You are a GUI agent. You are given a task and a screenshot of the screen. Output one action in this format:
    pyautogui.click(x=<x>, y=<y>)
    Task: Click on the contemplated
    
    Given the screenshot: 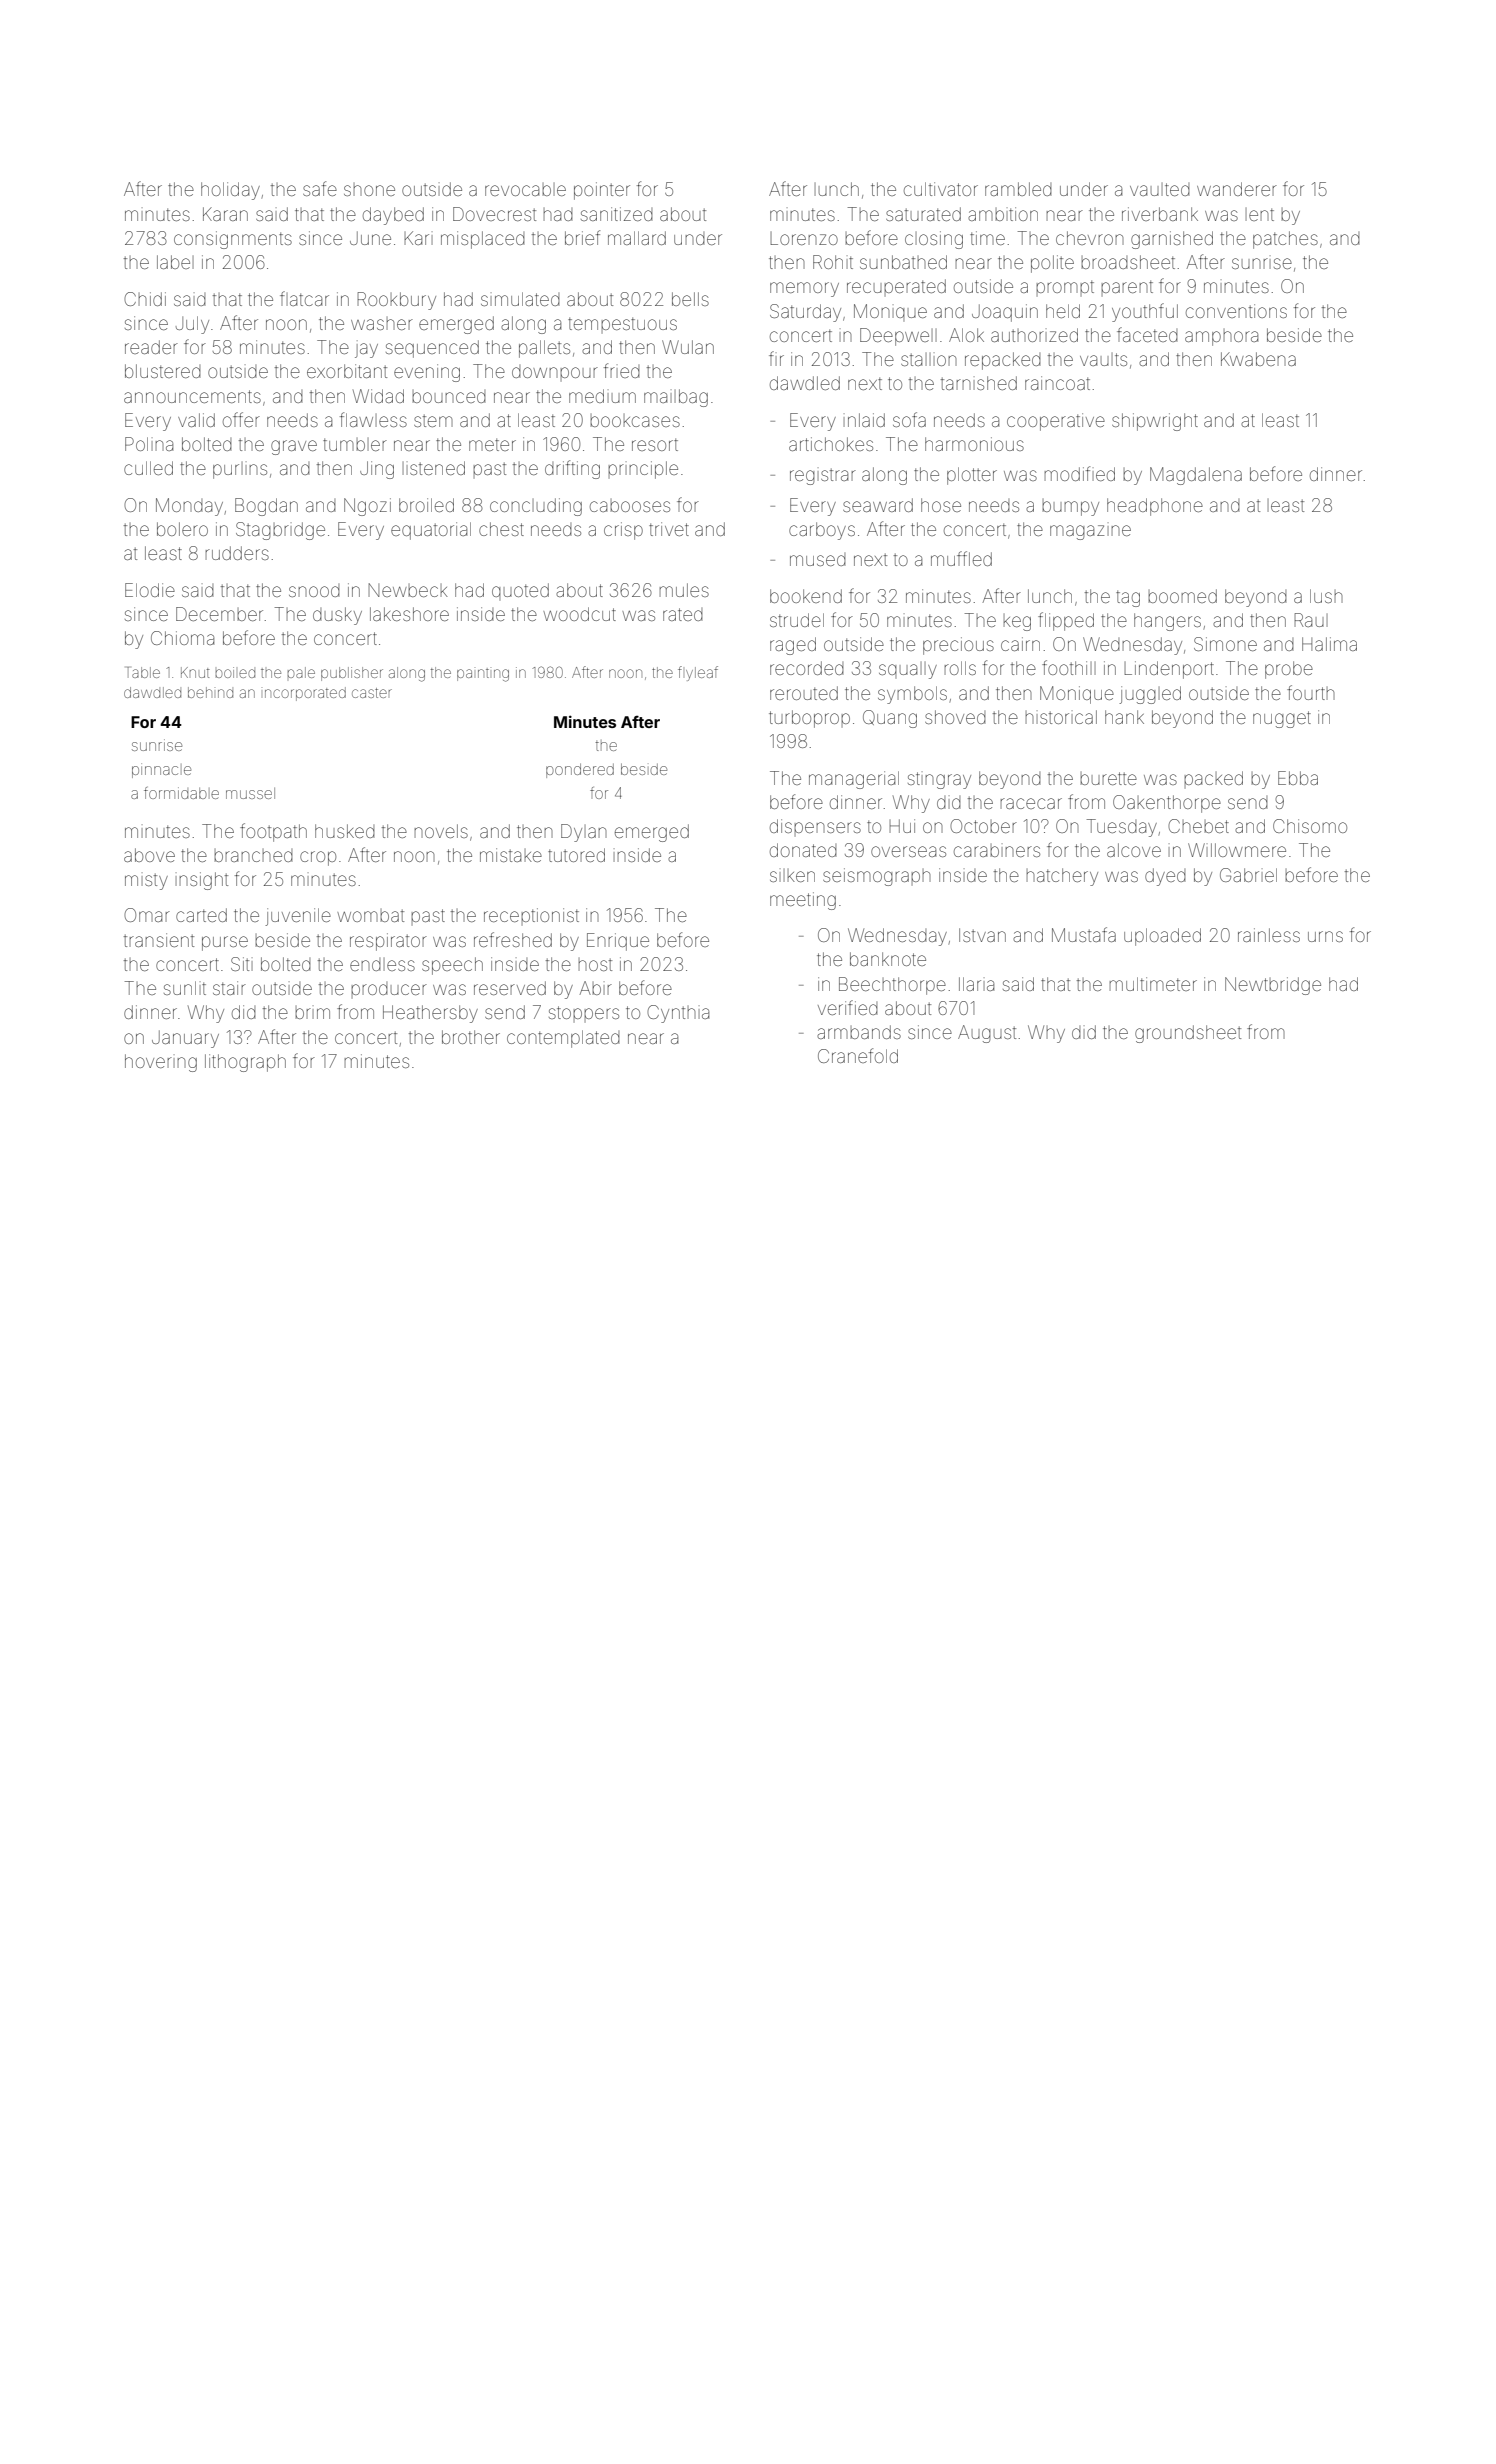 What is the action you would take?
    pyautogui.click(x=563, y=1039)
